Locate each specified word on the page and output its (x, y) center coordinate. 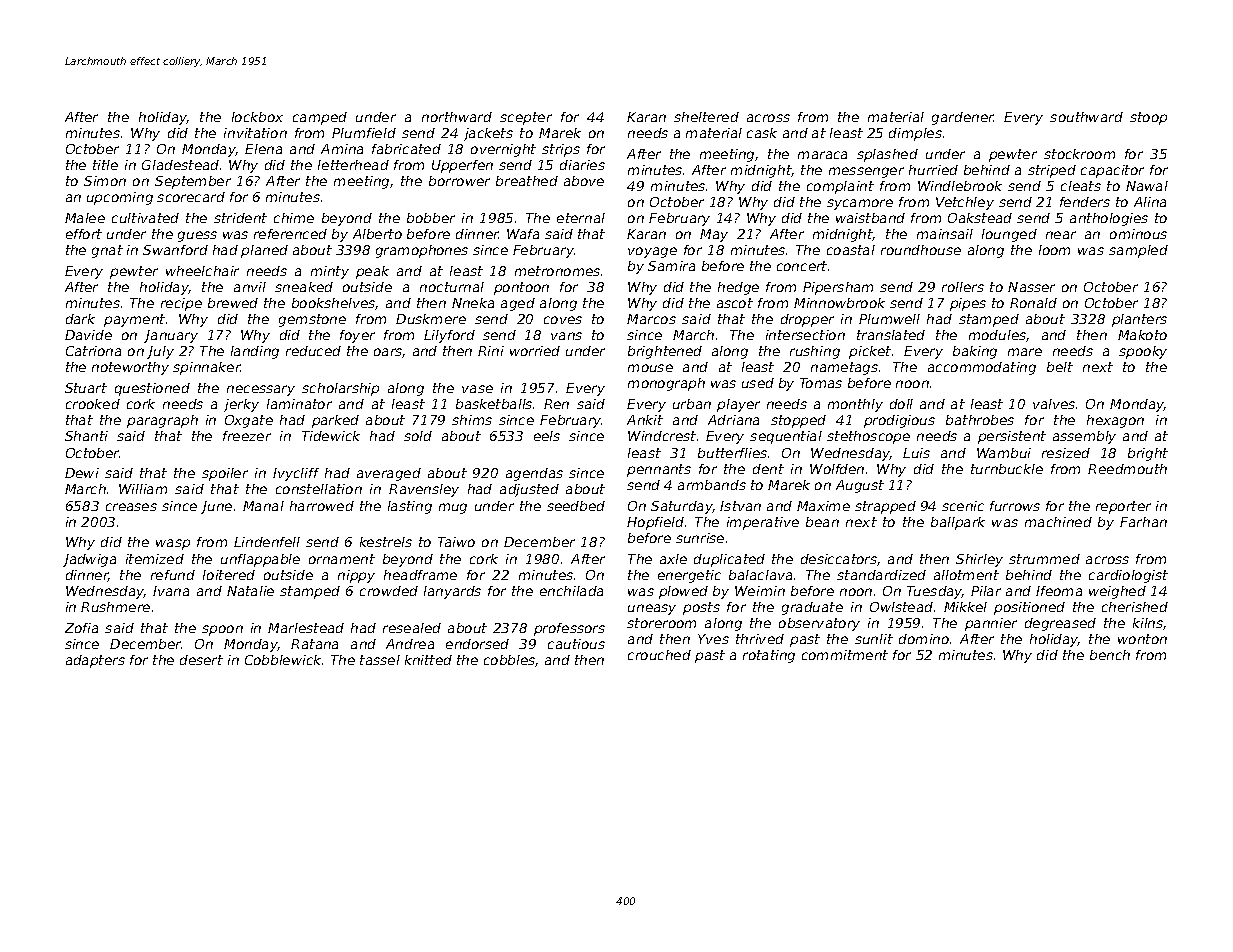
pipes (968, 304)
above (584, 181)
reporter (1123, 507)
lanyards (452, 592)
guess (197, 236)
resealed (412, 628)
